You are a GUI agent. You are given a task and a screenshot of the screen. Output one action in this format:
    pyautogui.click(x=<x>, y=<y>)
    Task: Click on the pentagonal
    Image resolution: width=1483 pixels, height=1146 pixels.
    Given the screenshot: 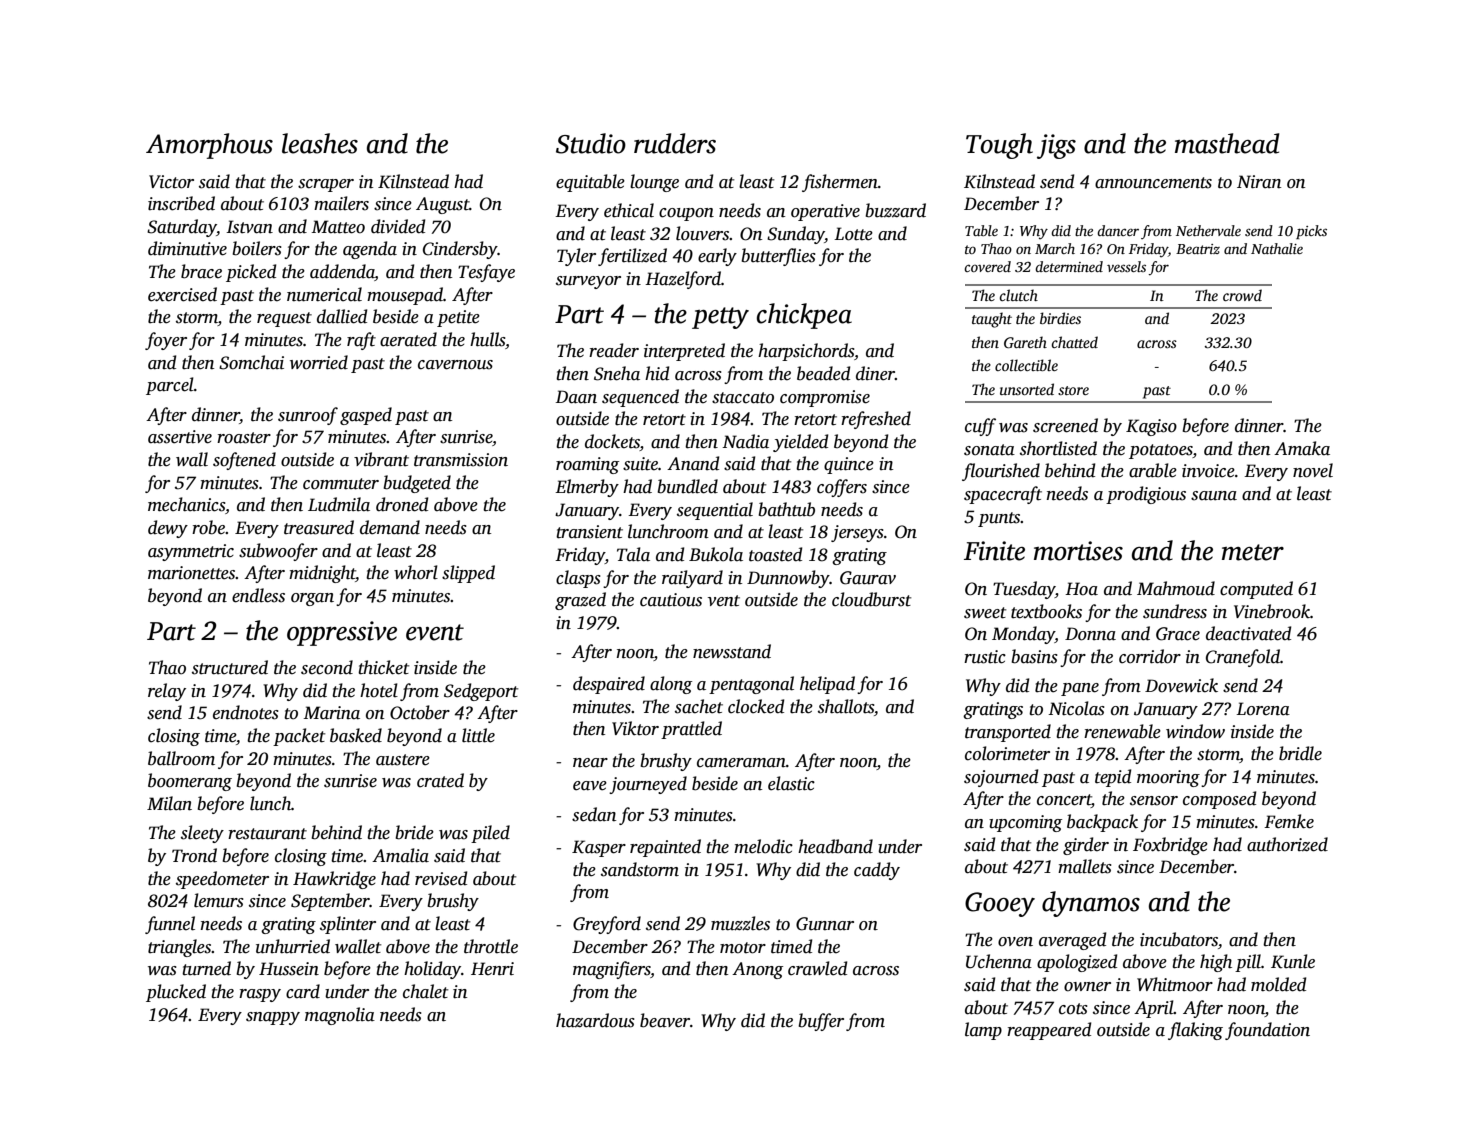 What is the action you would take?
    pyautogui.click(x=751, y=685)
